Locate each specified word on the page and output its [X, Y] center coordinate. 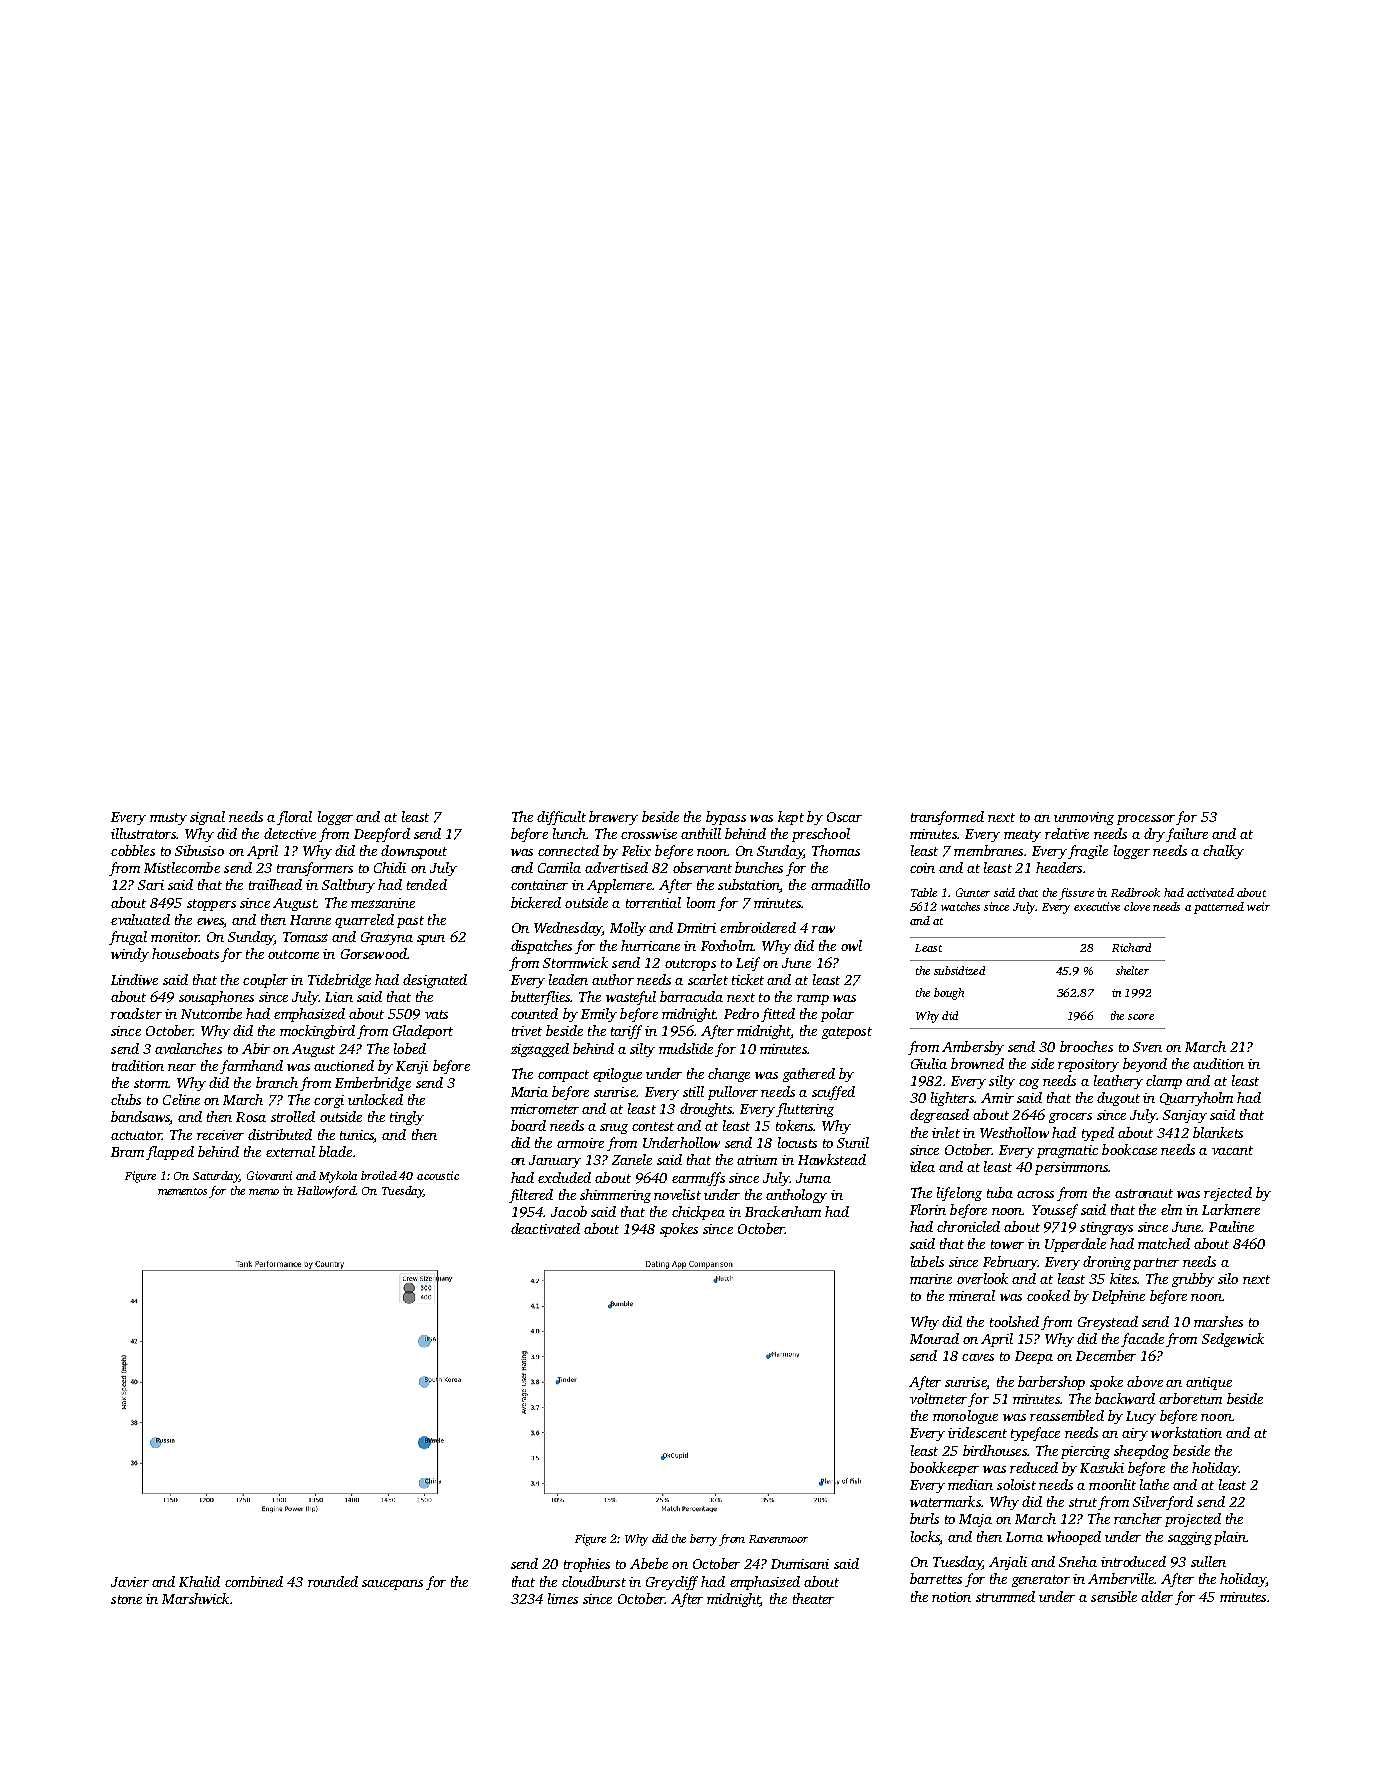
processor [1146, 820]
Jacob [569, 1211]
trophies [587, 1565]
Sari [151, 885]
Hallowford [326, 1192]
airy [1135, 1434]
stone [126, 1599]
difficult [561, 818]
